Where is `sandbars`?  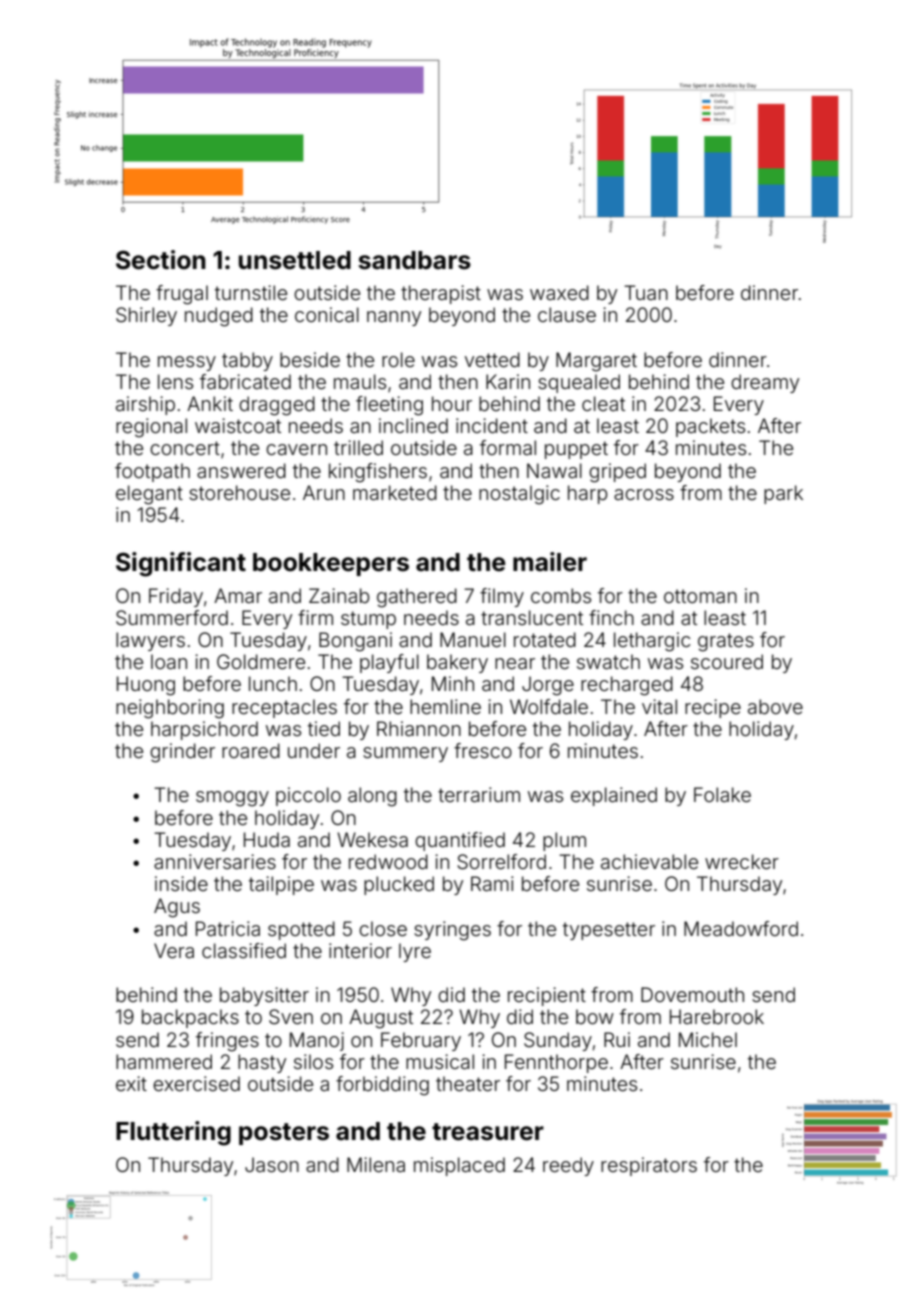
sandbars is located at coordinates (414, 260).
